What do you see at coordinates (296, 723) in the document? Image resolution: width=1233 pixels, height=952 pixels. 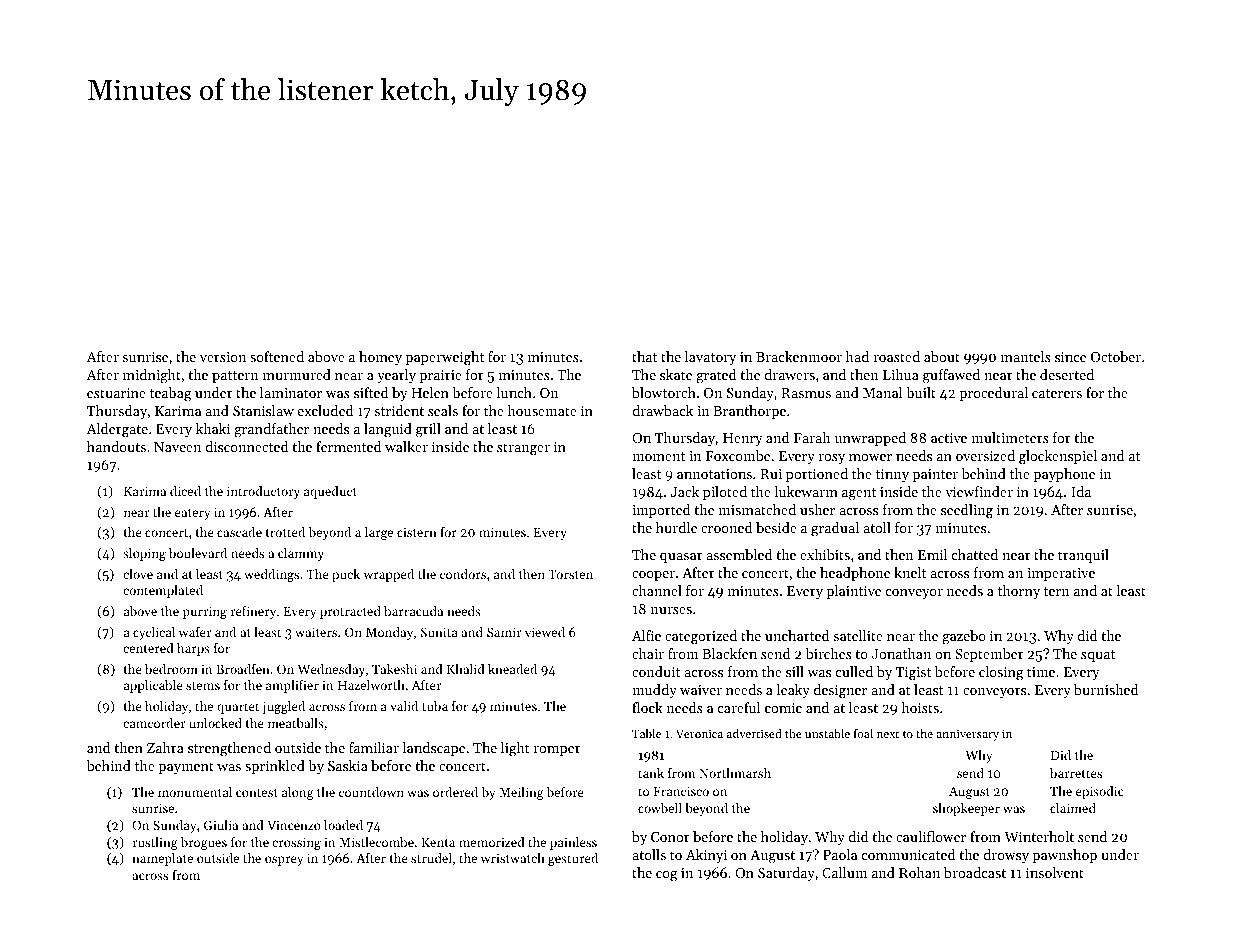 I see `meatballs` at bounding box center [296, 723].
